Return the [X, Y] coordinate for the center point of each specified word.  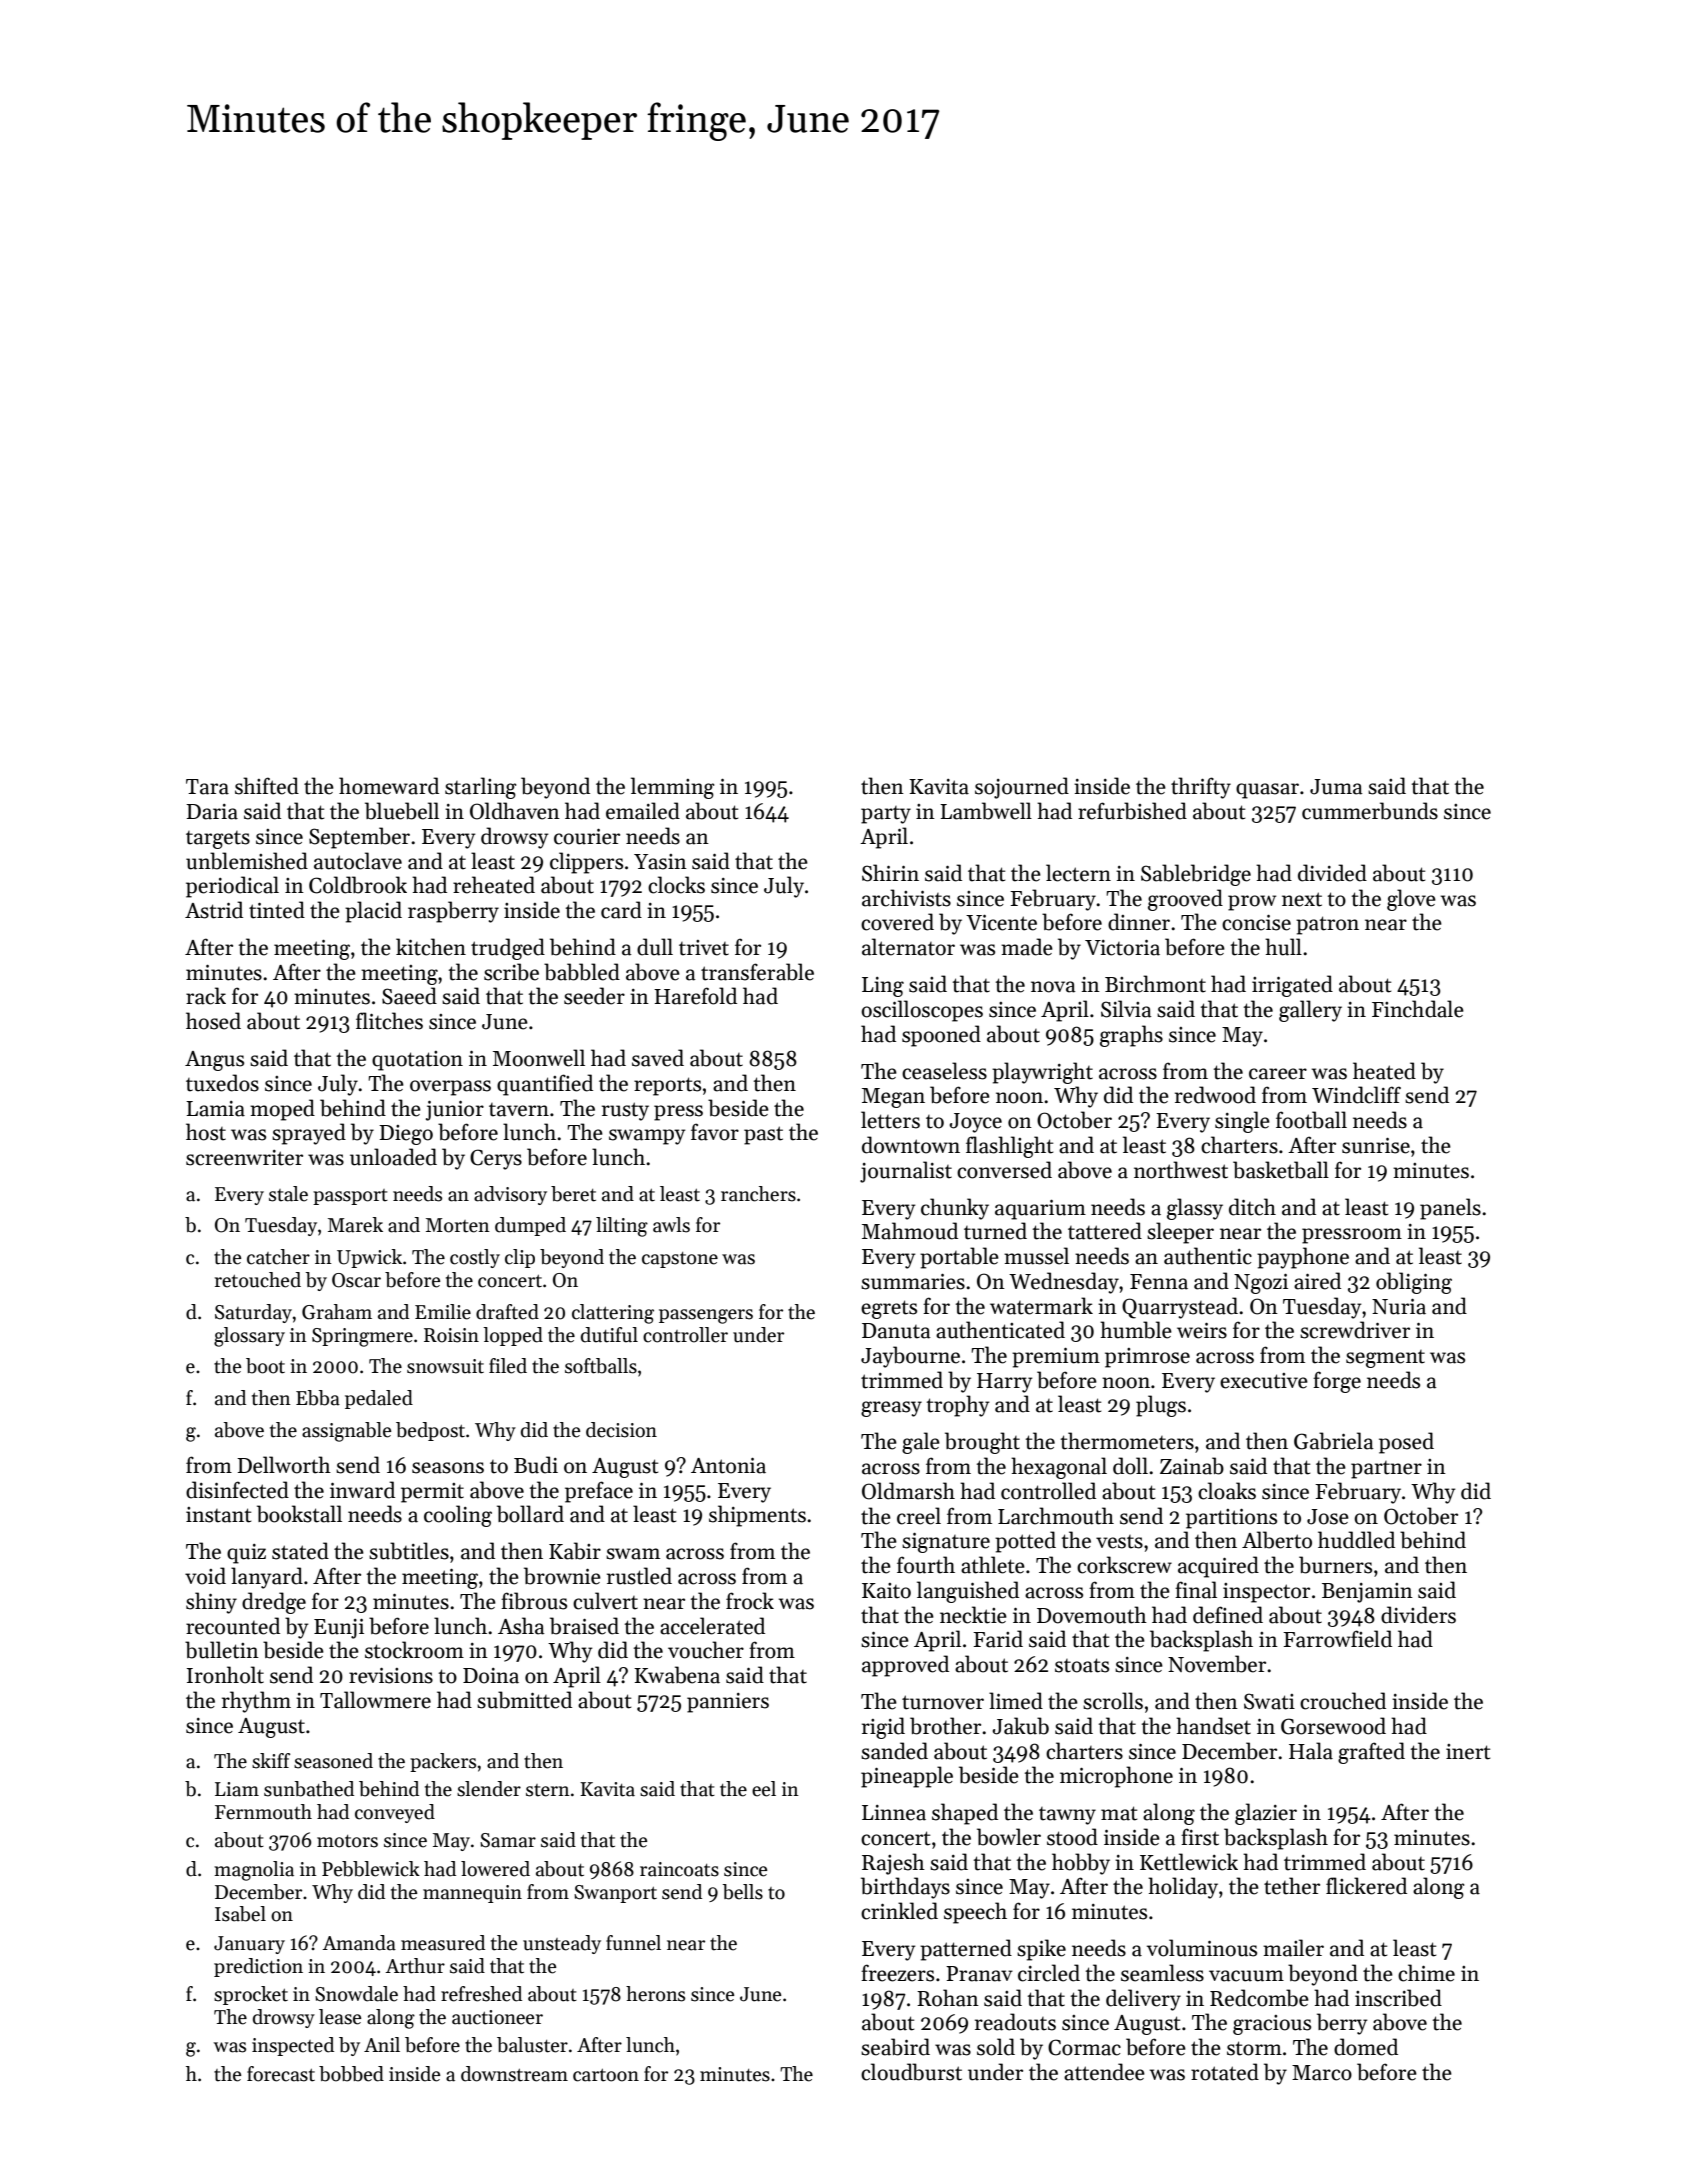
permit [432, 1493]
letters [890, 1120]
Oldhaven [515, 811]
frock [750, 1601]
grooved [1185, 900]
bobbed [351, 2074]
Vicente [1001, 923]
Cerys [496, 1159]
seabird [895, 2047]
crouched [1343, 1701]
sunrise [1376, 1146]
